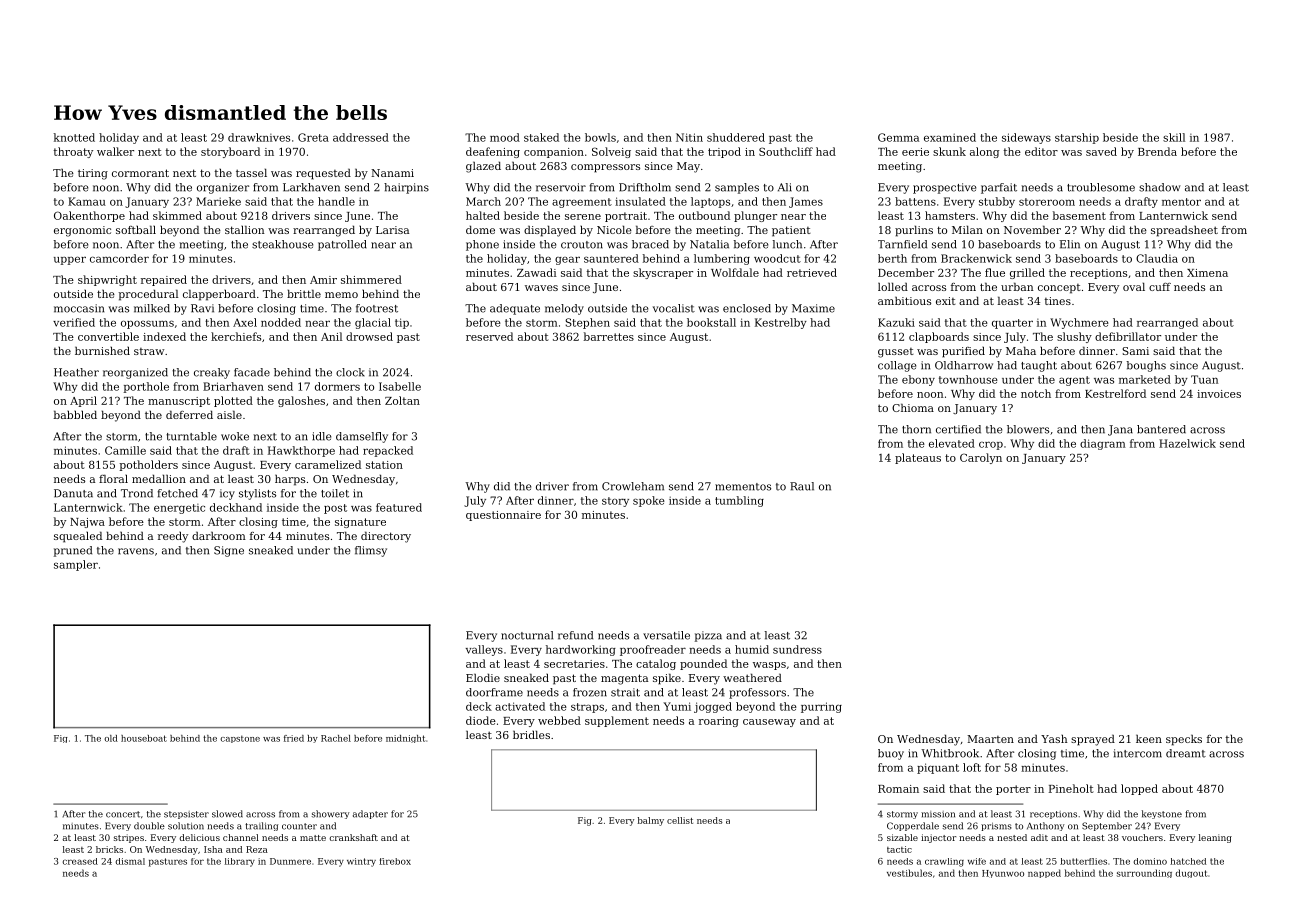 The image size is (1308, 924). Describe the element at coordinates (913, 407) in the image. I see `Chioma` at that location.
